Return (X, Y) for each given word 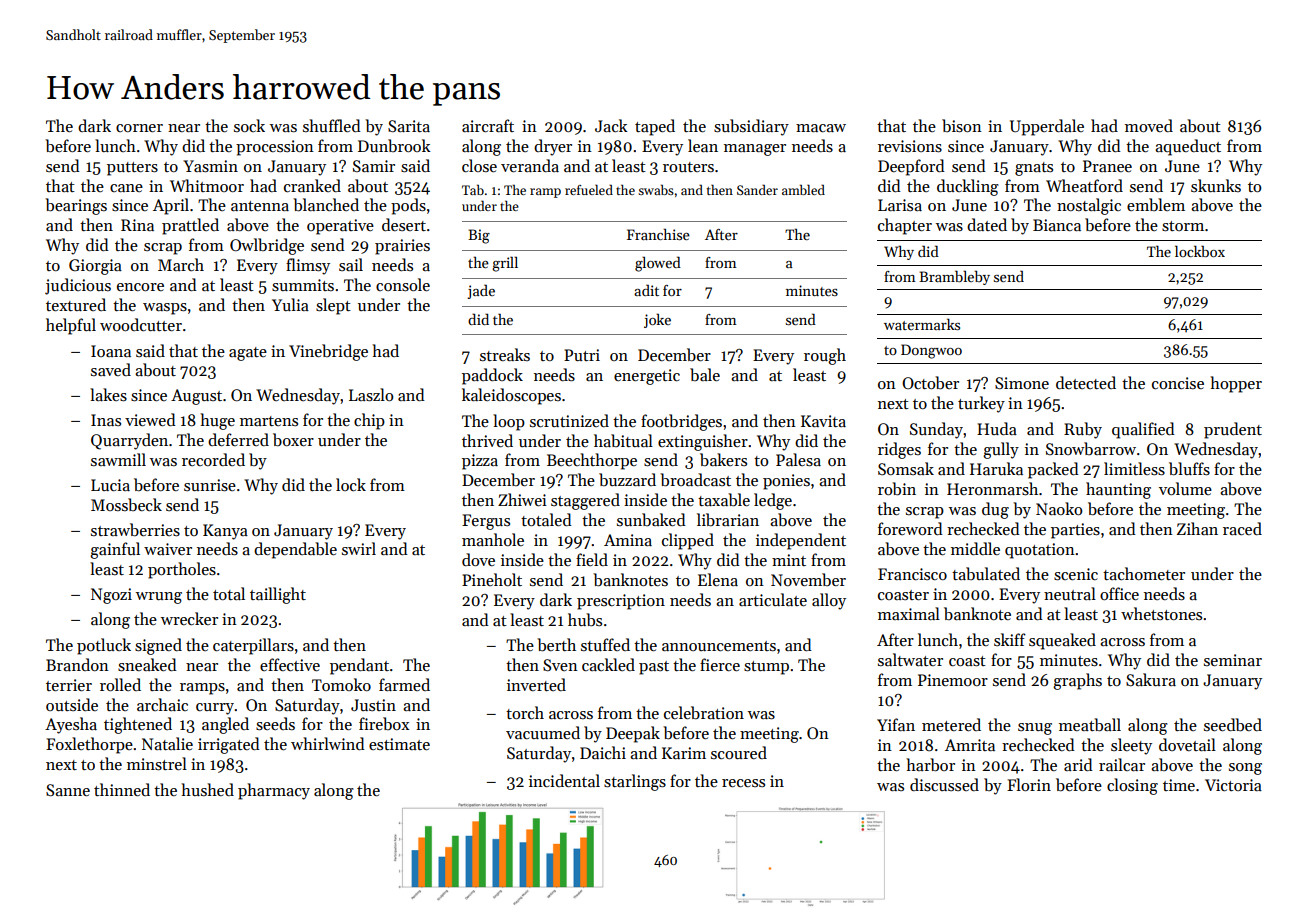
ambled (803, 189)
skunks (1216, 185)
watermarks (922, 324)
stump (766, 668)
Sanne (68, 790)
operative (340, 227)
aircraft (488, 125)
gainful (115, 550)
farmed (404, 684)
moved (1149, 125)
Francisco (912, 574)
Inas (106, 420)
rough (825, 356)
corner (139, 128)
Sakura (1151, 680)
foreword (910, 528)
